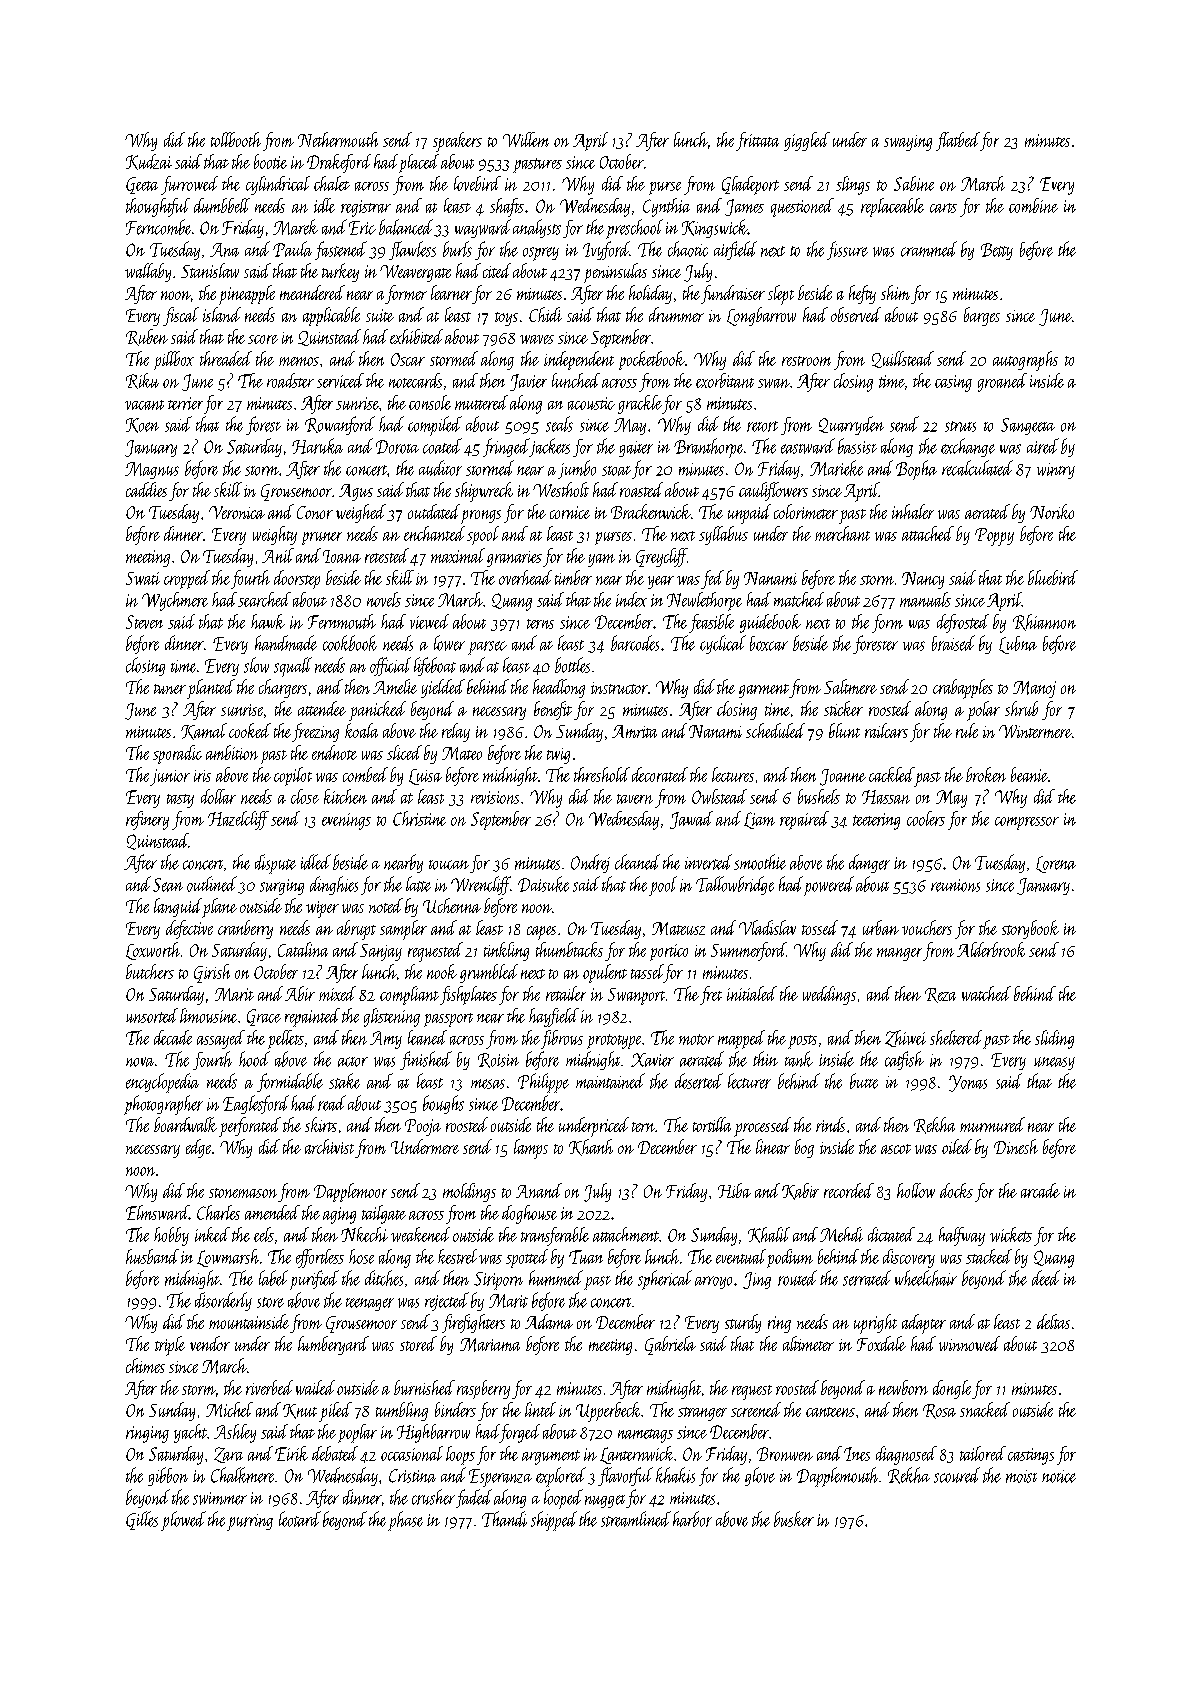 The height and width of the image is (1699, 1201). Describe the element at coordinates (405, 1521) in the image. I see `phase` at that location.
